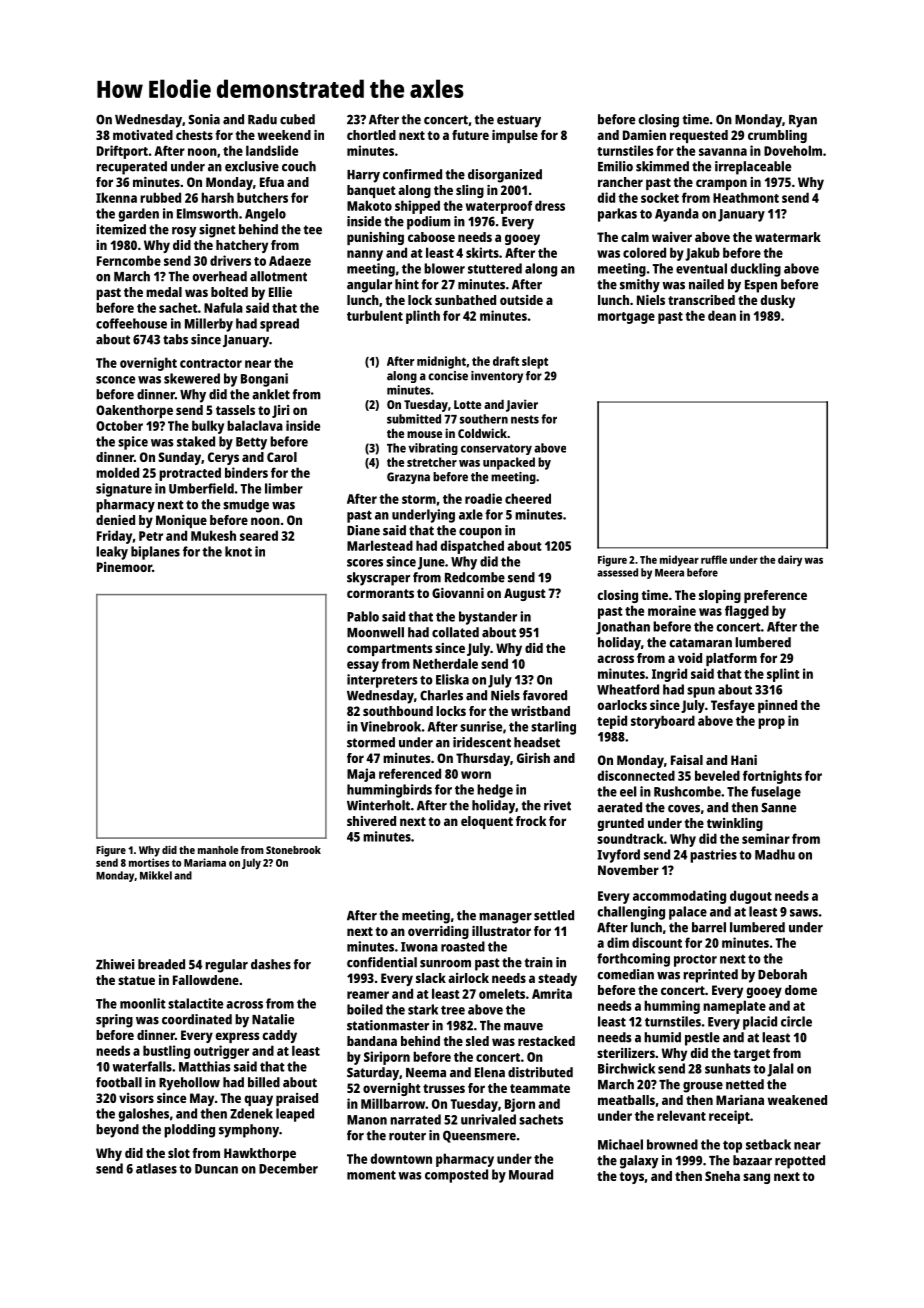 The width and height of the page is (924, 1308). I want to click on favored, so click(545, 695).
